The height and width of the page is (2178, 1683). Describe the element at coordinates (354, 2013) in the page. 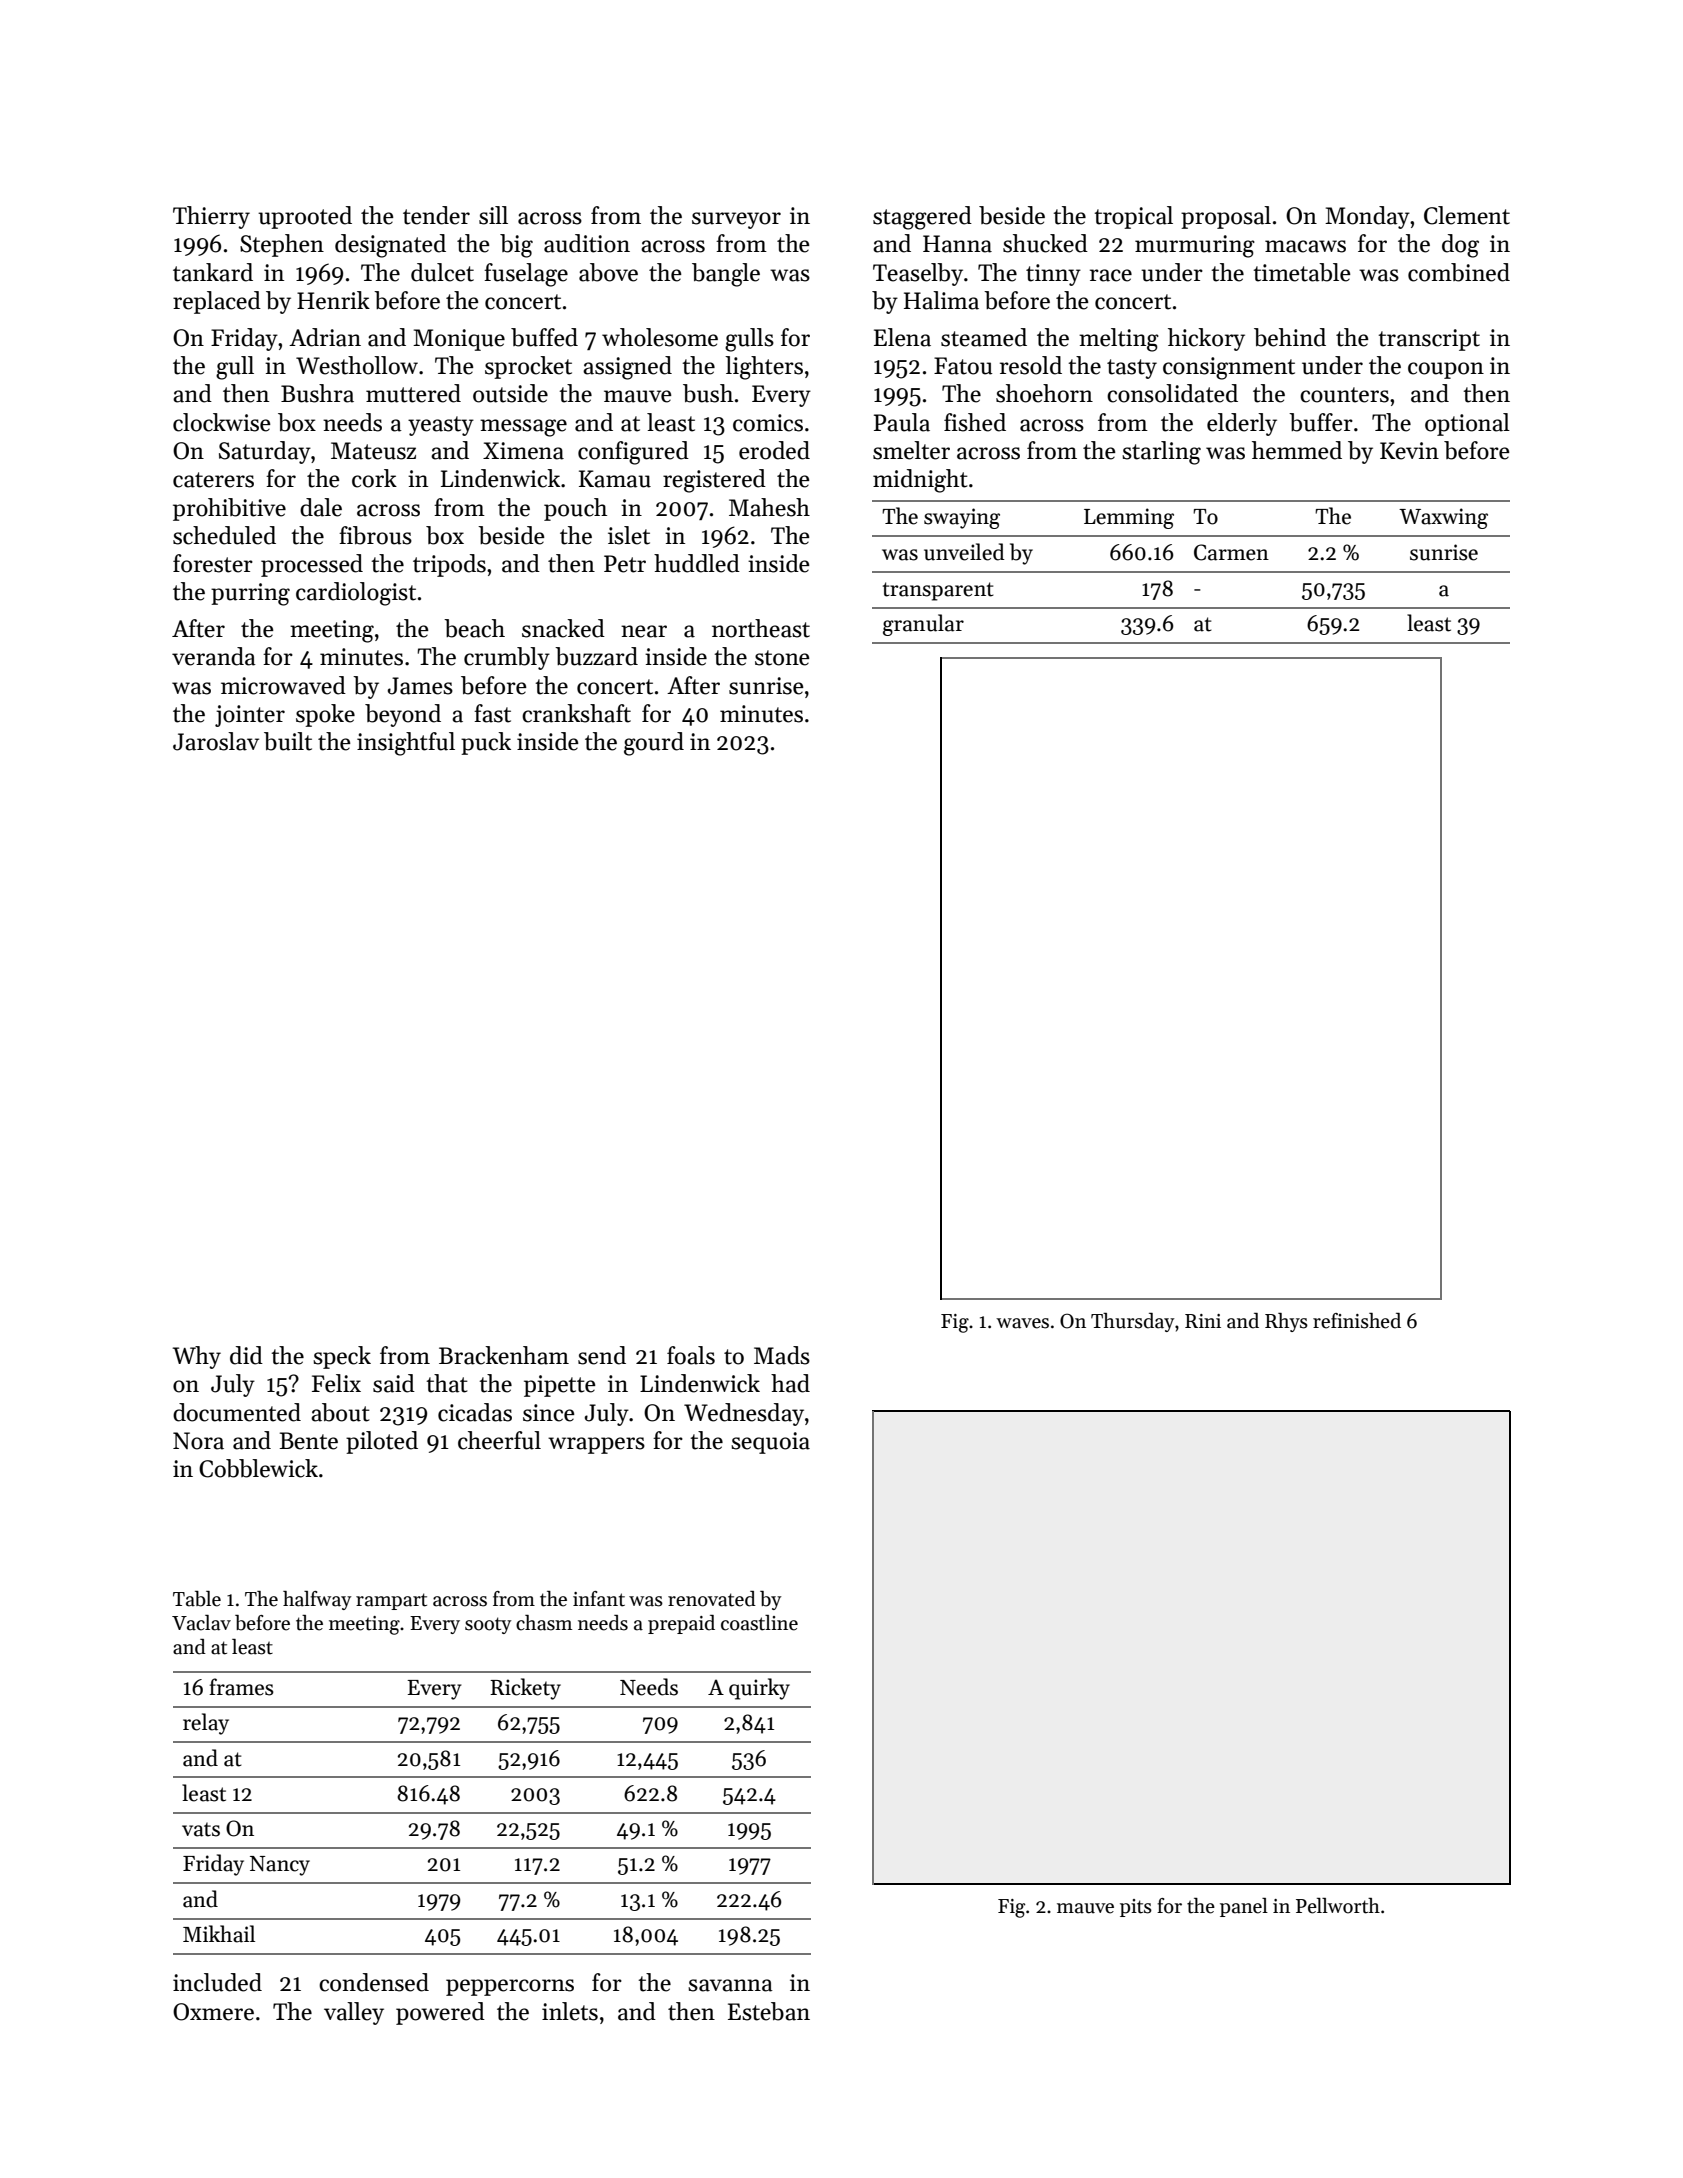

I see `valley` at that location.
